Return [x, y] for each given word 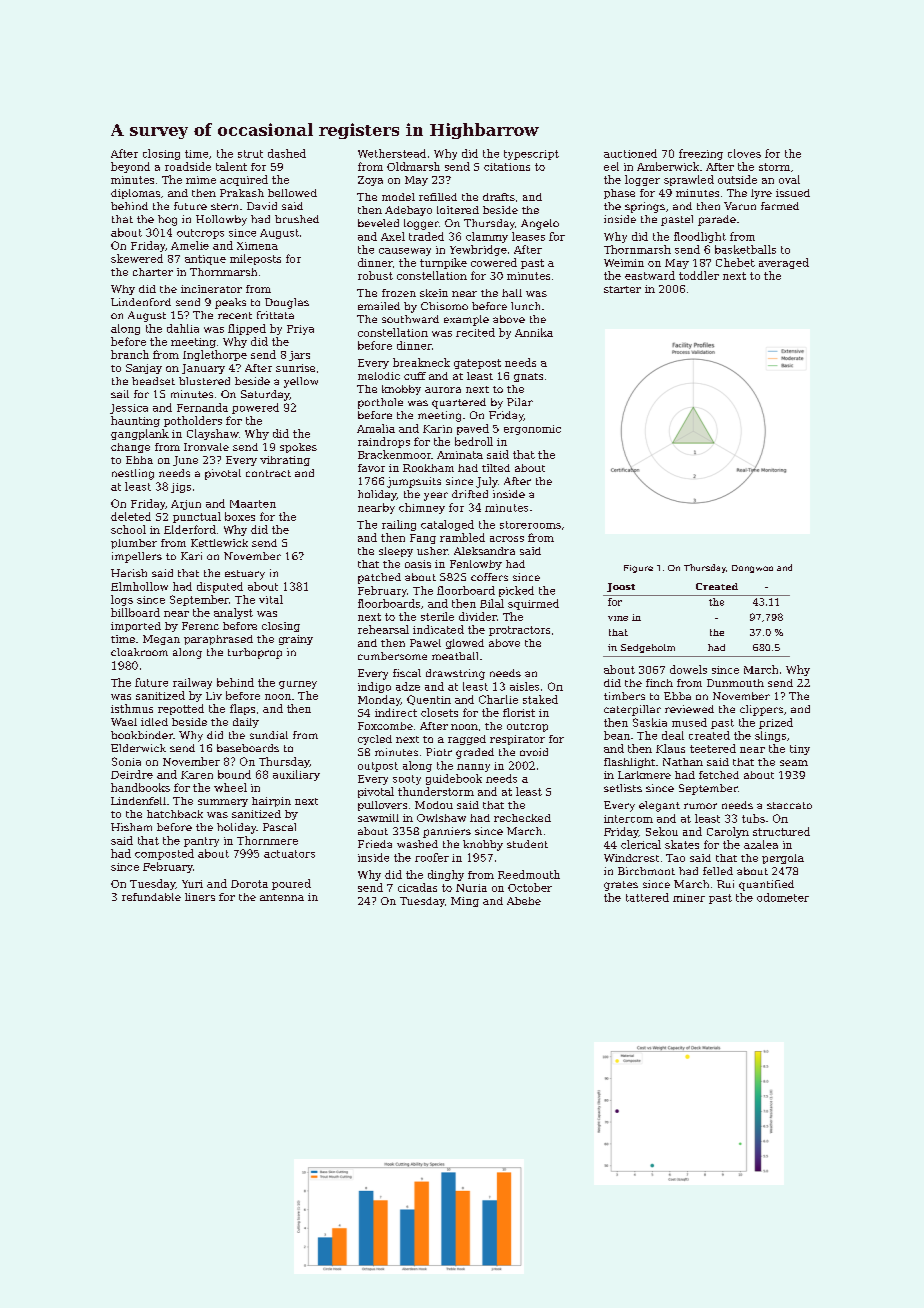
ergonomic [532, 430]
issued [793, 193]
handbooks [140, 787]
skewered [137, 258]
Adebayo [408, 211]
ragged [467, 740]
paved [473, 429]
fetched [719, 775]
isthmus [132, 708]
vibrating [285, 461]
